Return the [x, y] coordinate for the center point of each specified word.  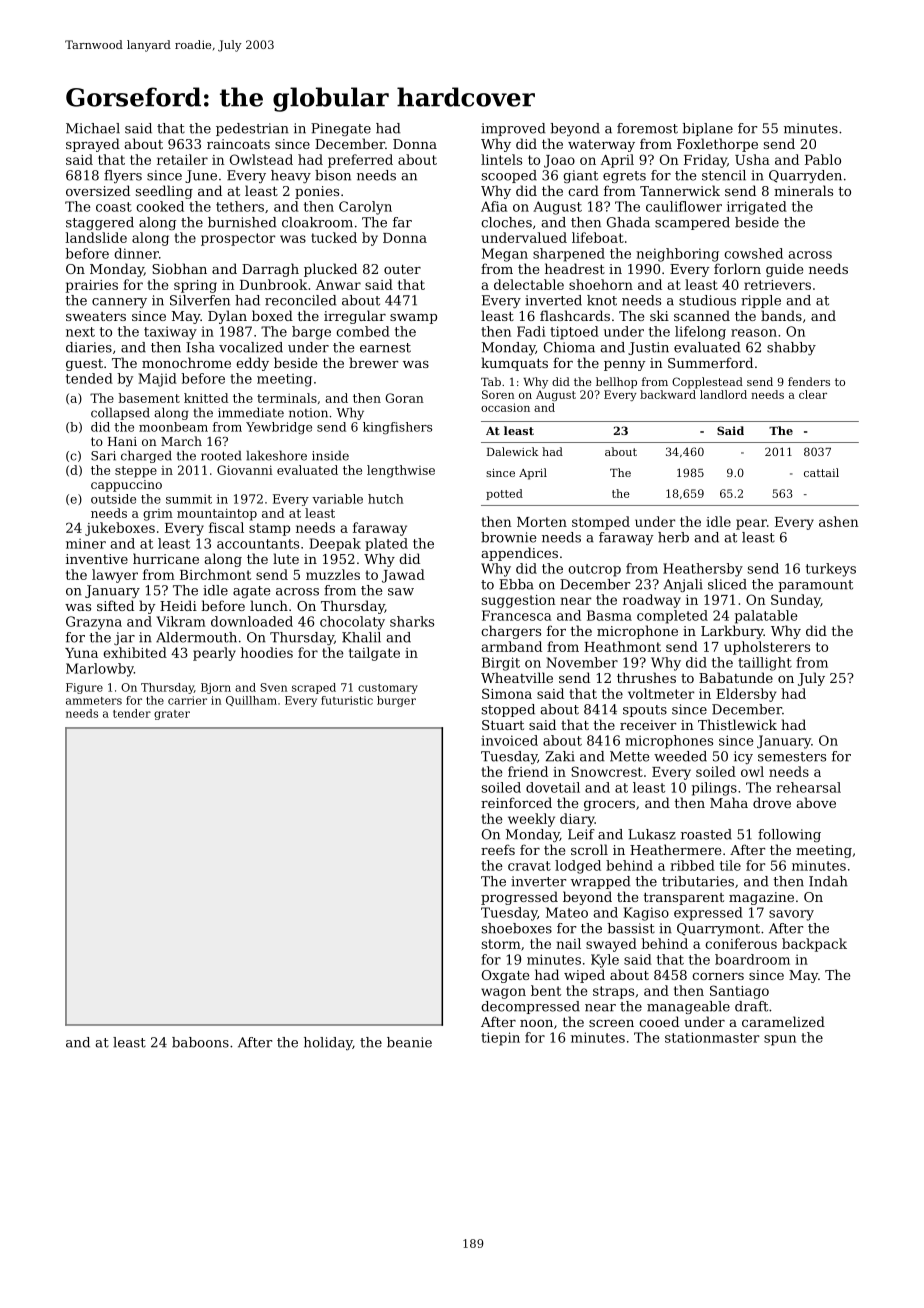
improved [513, 129]
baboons [200, 1042]
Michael [93, 128]
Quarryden [805, 176]
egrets [624, 177]
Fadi [531, 331]
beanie [409, 1042]
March [181, 441]
